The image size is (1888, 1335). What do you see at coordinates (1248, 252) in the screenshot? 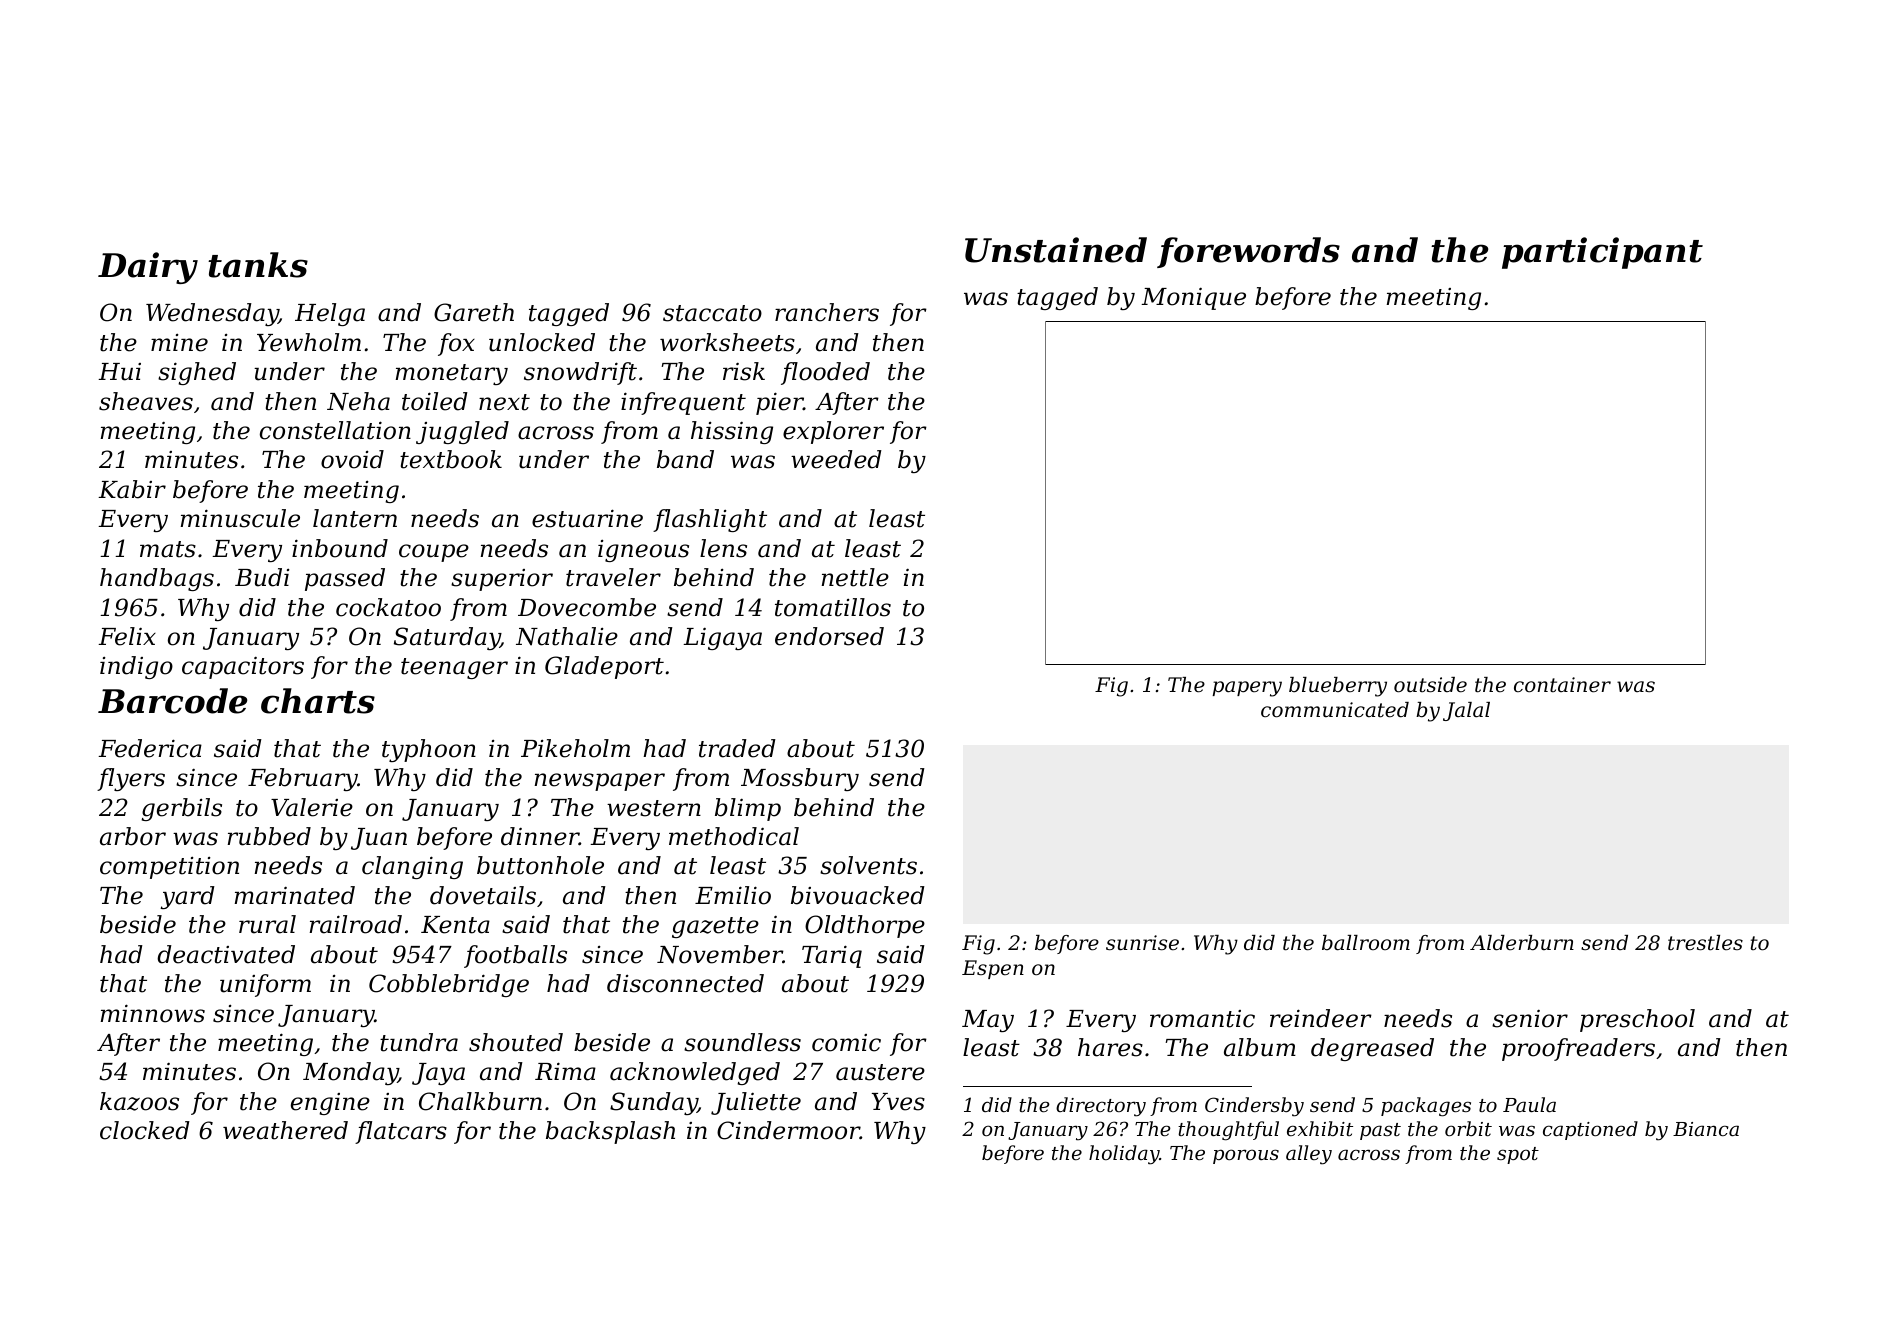
I see `forewords` at bounding box center [1248, 252].
